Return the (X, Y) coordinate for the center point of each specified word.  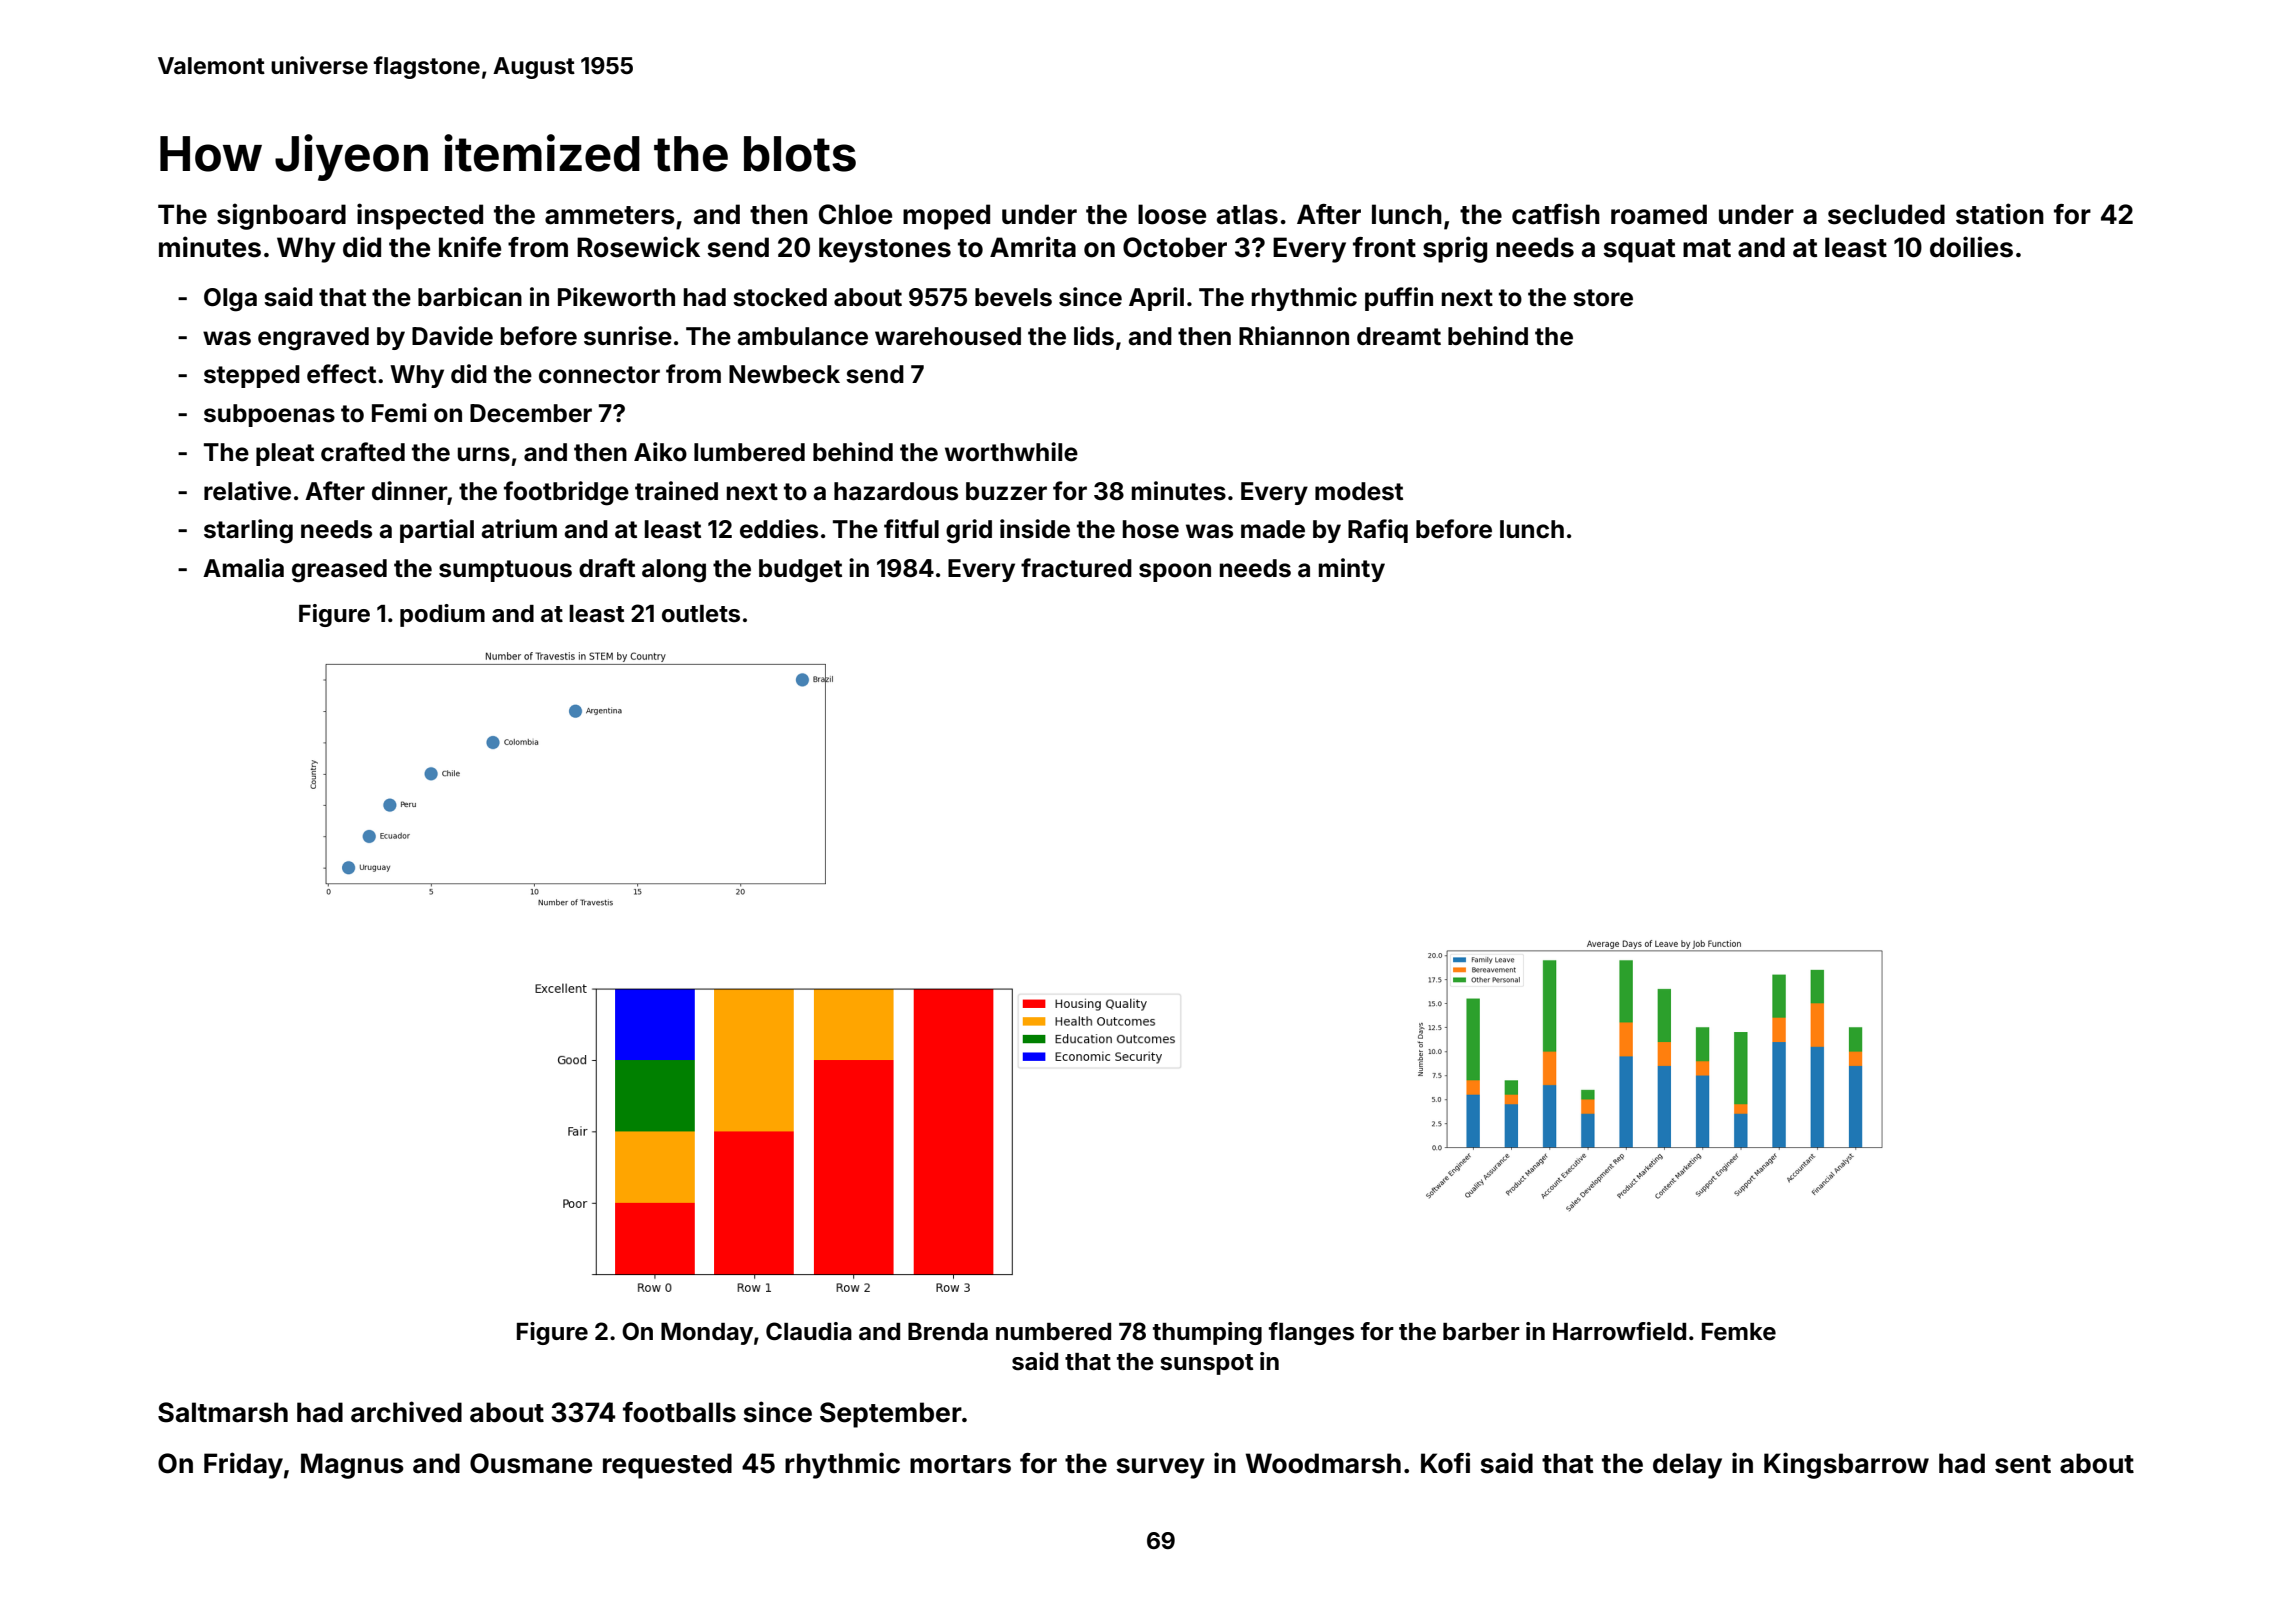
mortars (960, 1464)
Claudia (809, 1331)
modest (1359, 491)
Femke (1739, 1332)
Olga (230, 300)
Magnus (352, 1466)
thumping (1207, 1333)
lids (1094, 336)
